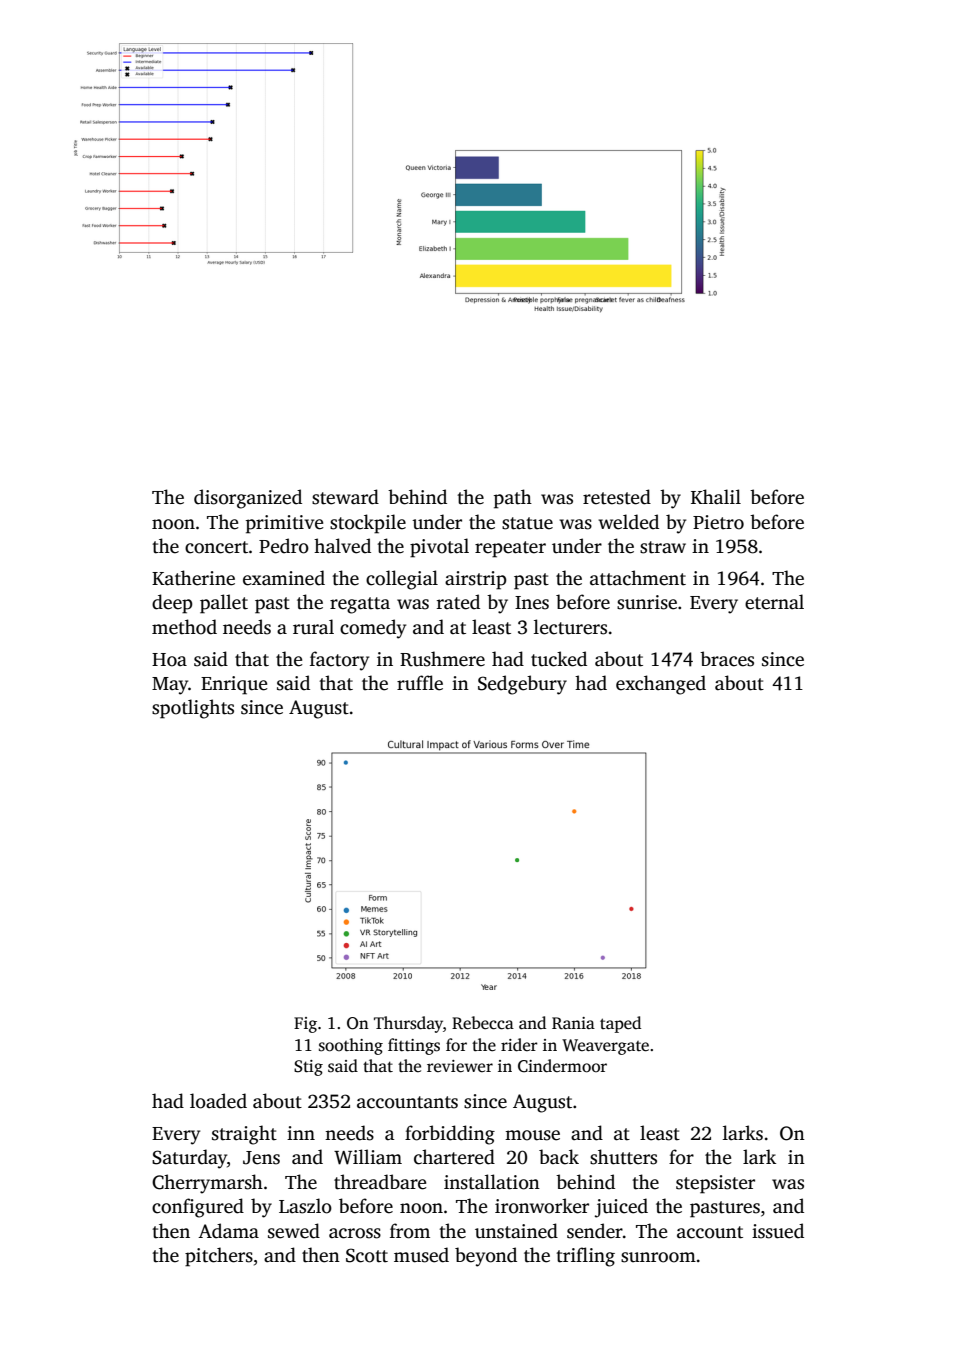 The image size is (957, 1358). What do you see at coordinates (617, 497) in the page?
I see `retested` at bounding box center [617, 497].
